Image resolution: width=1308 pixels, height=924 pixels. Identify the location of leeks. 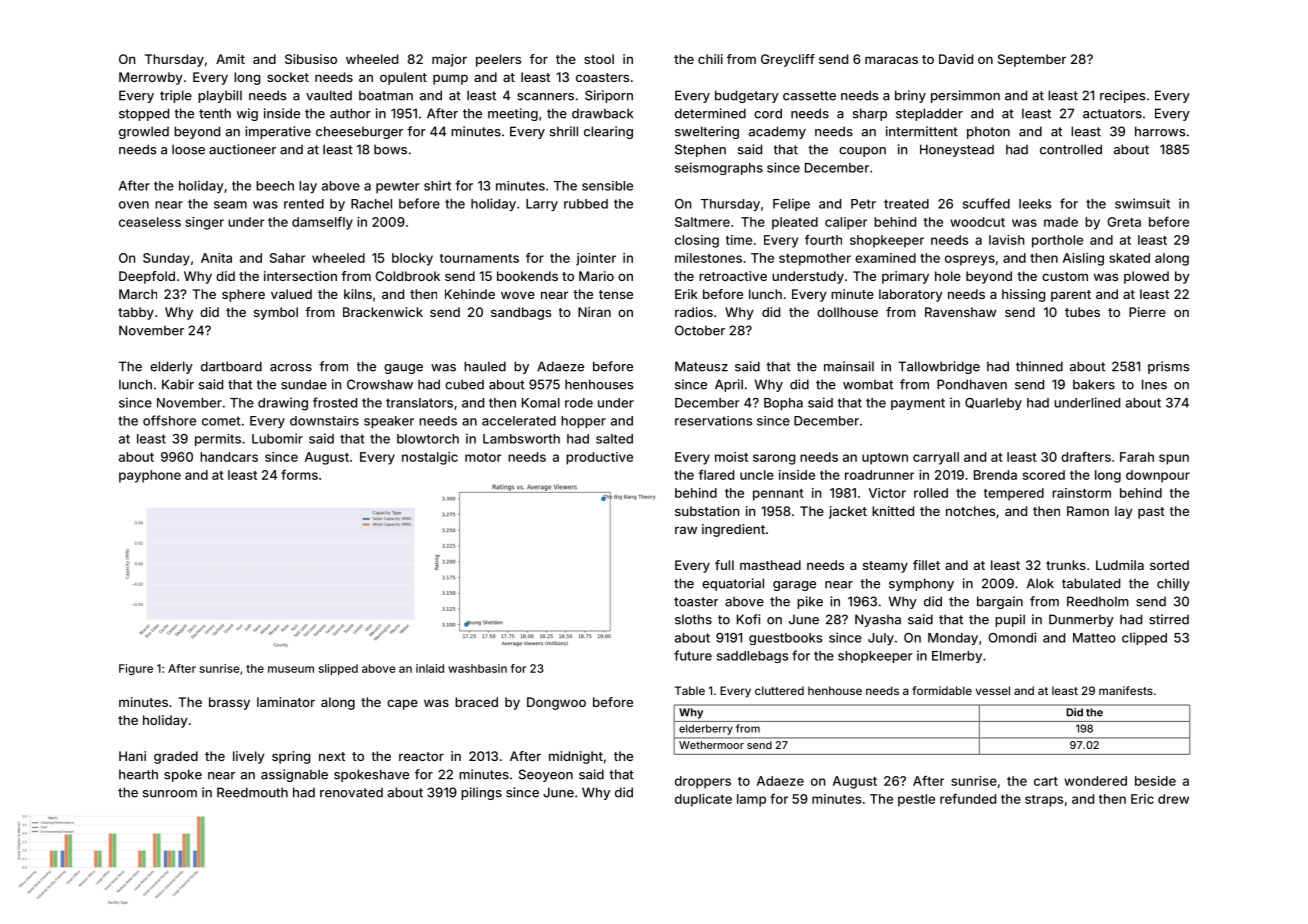
(1035, 204).
